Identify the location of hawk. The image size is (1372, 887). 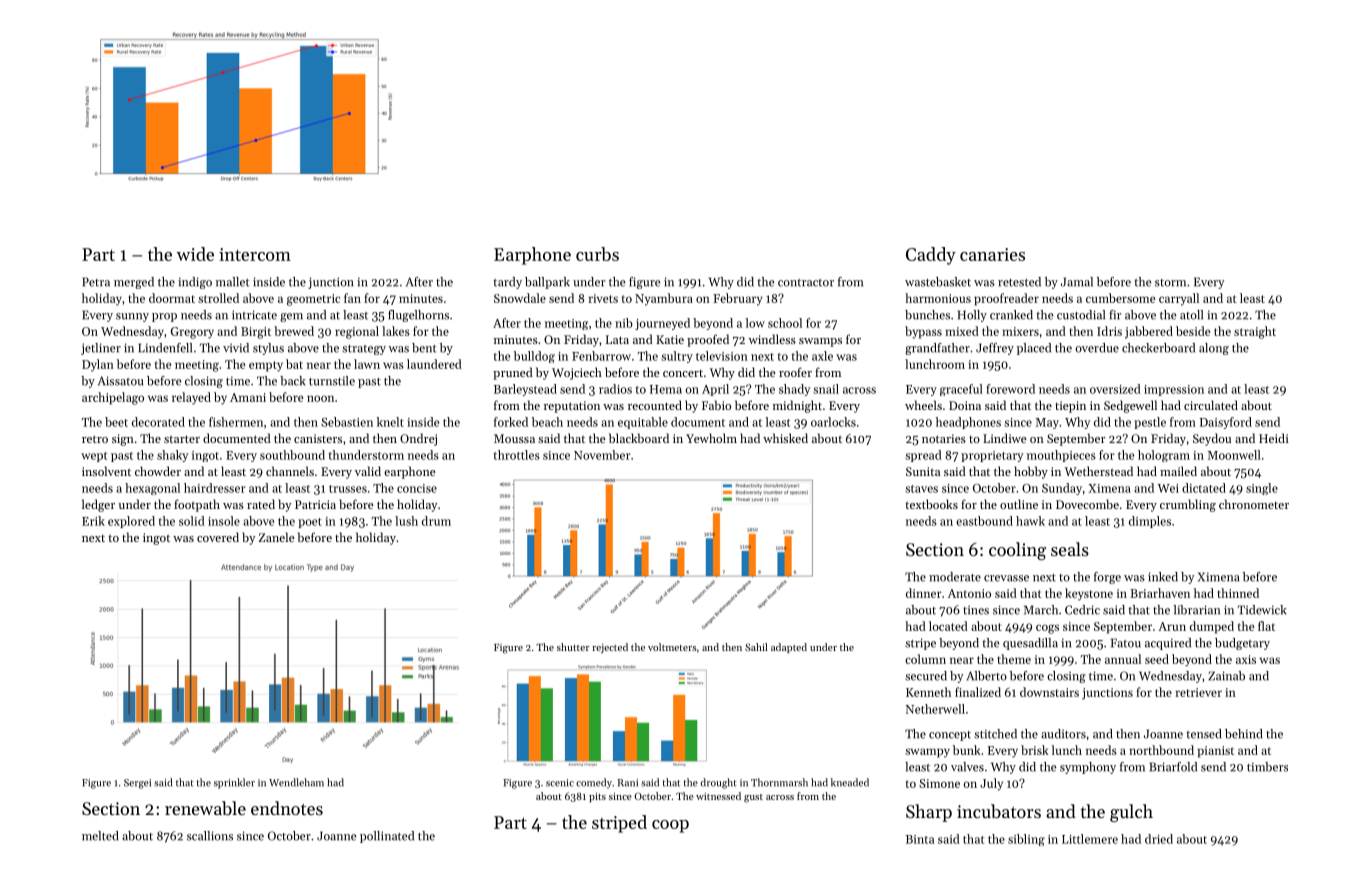
(1030, 521).
